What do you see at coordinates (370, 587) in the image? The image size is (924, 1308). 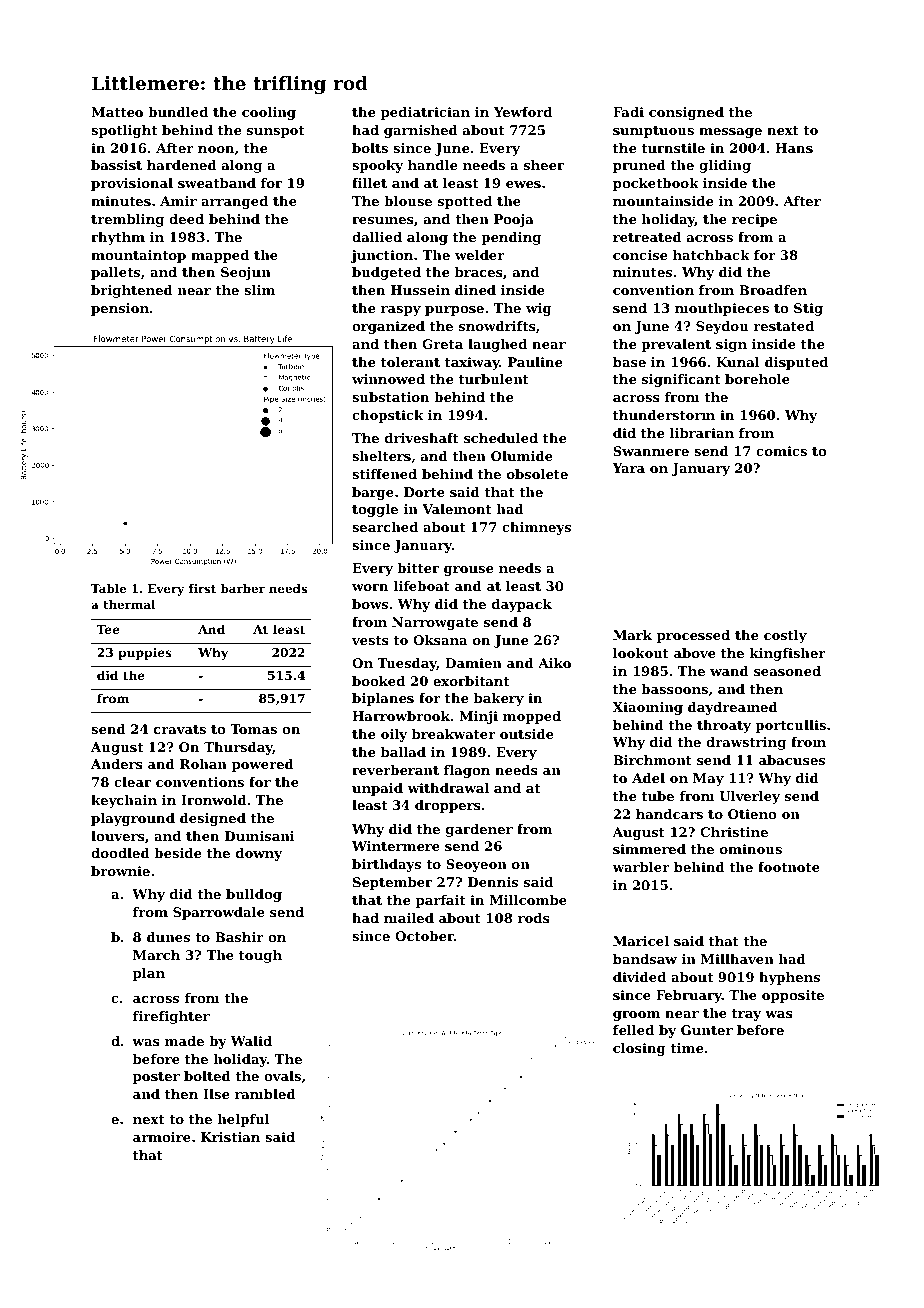 I see `worn` at bounding box center [370, 587].
